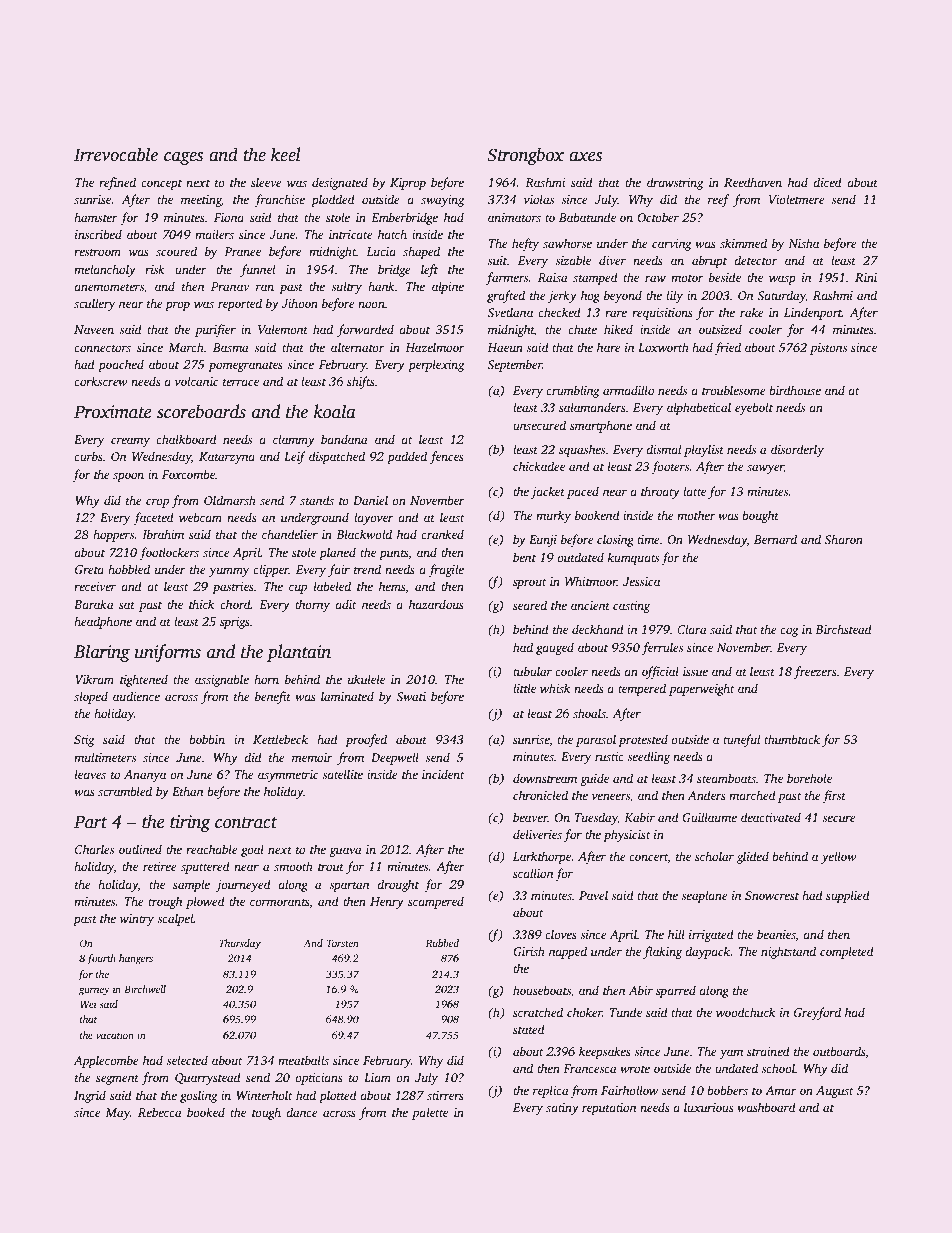 The width and height of the page is (952, 1233). What do you see at coordinates (279, 200) in the page?
I see `franchise` at bounding box center [279, 200].
